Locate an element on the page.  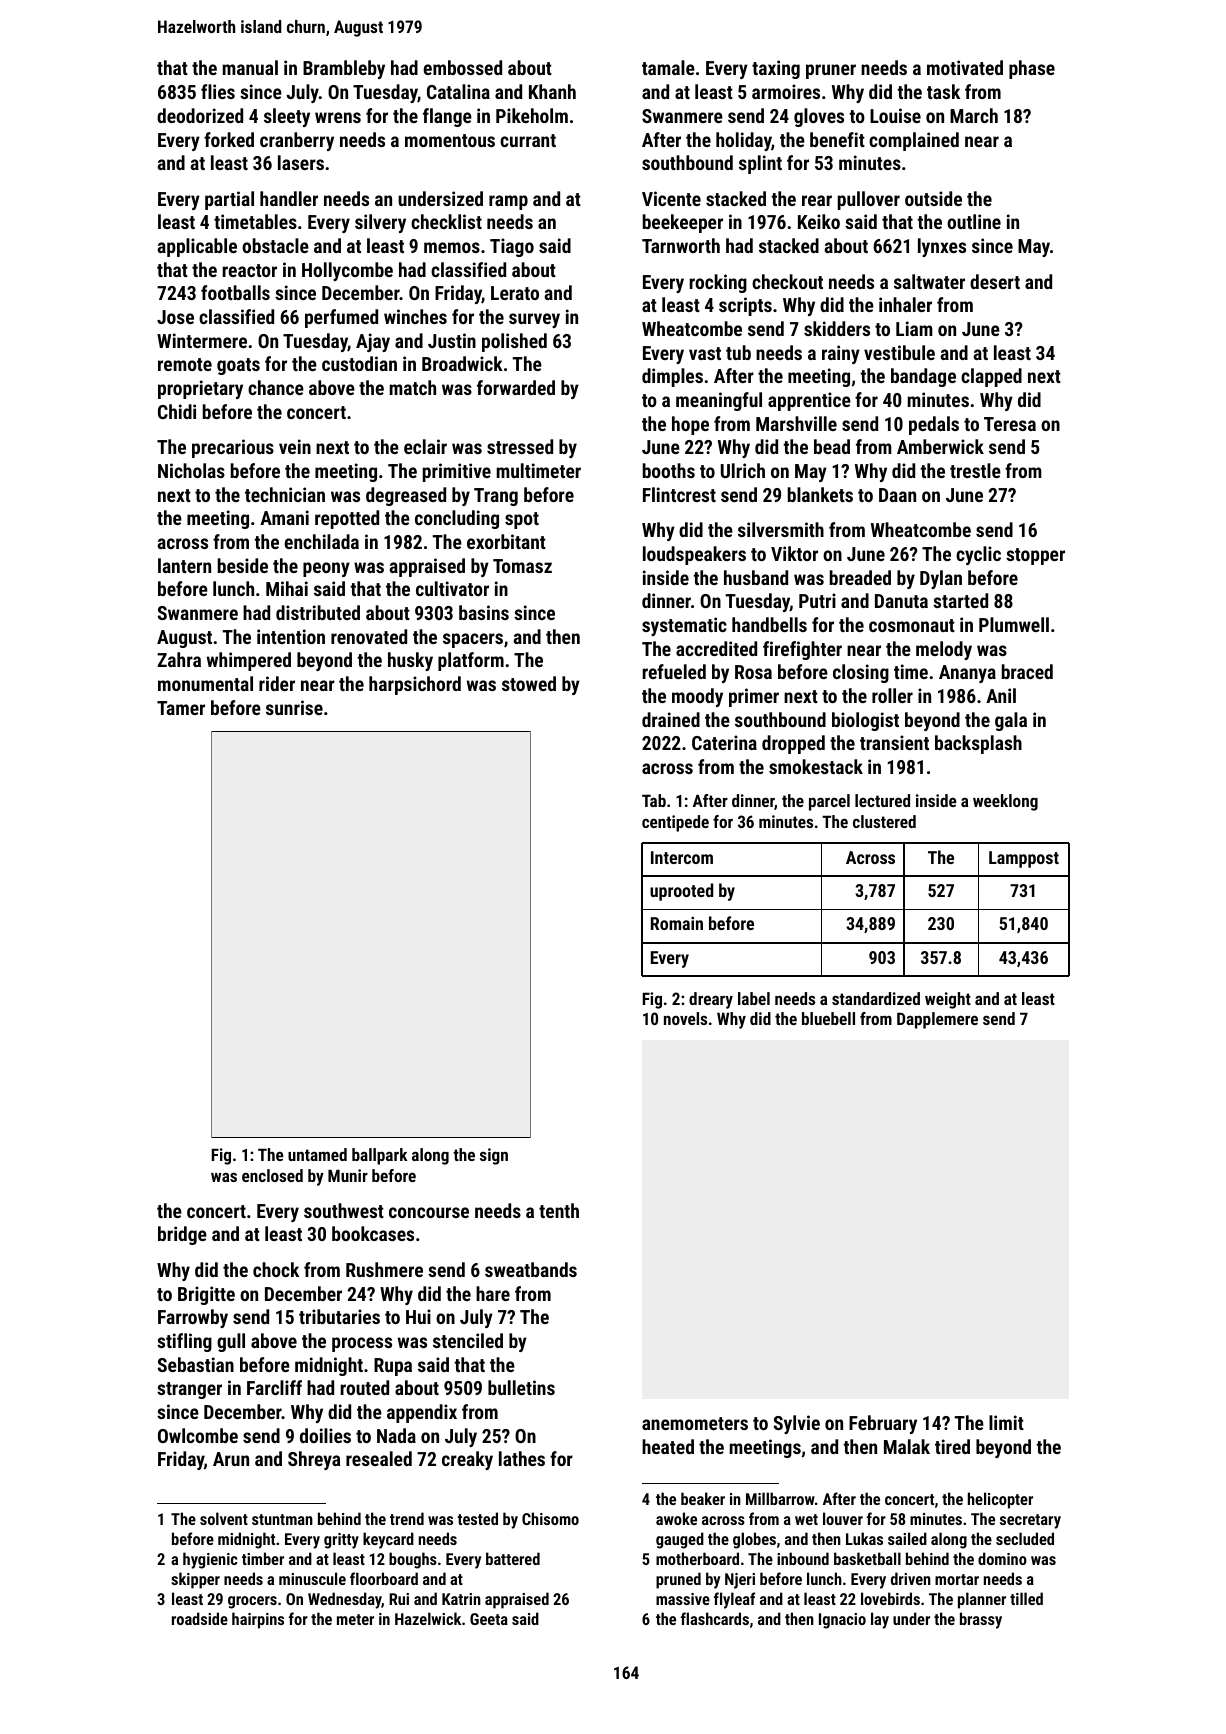
tamale is located at coordinates (668, 67).
